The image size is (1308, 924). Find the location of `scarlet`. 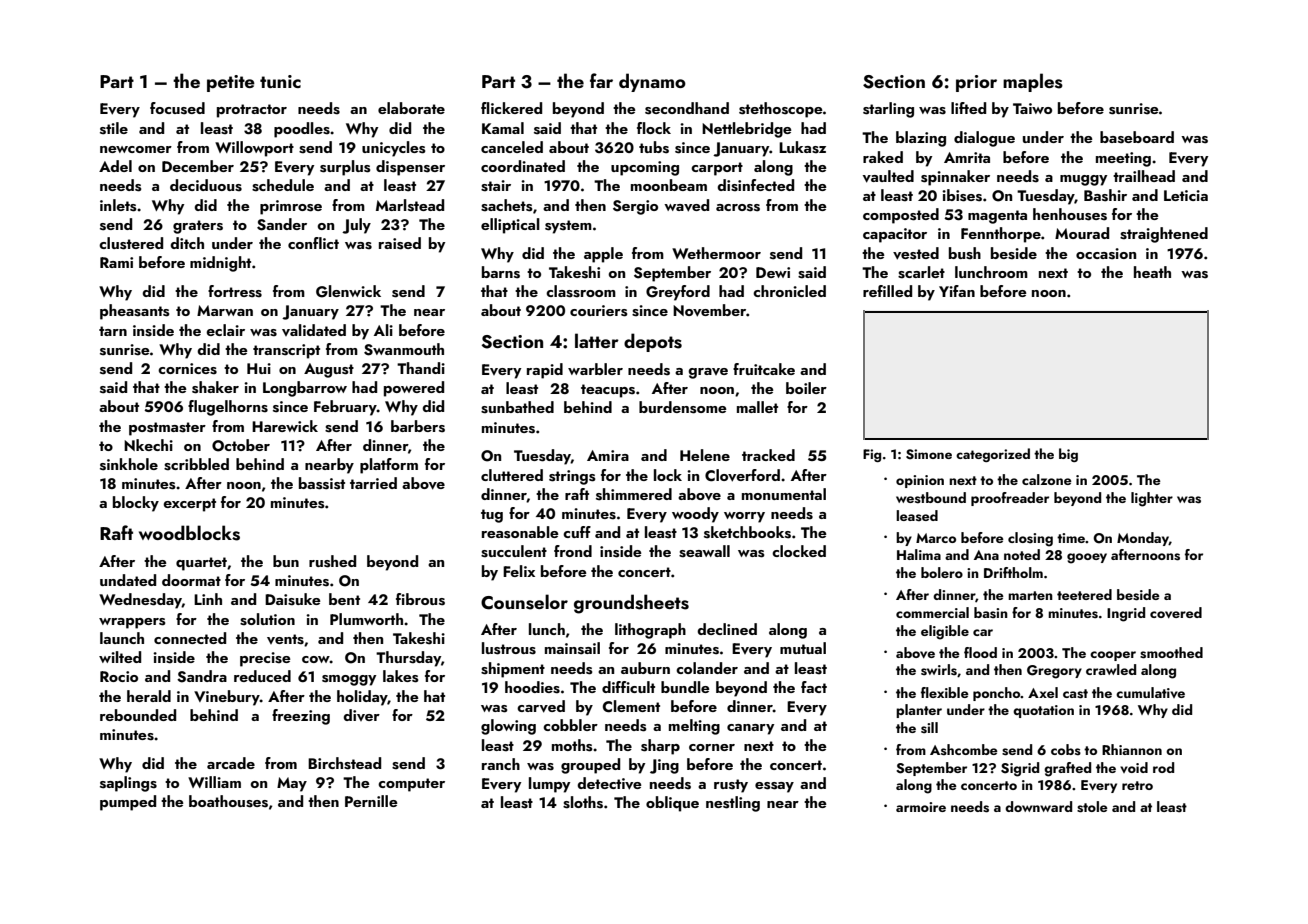

scarlet is located at coordinates (921, 272).
